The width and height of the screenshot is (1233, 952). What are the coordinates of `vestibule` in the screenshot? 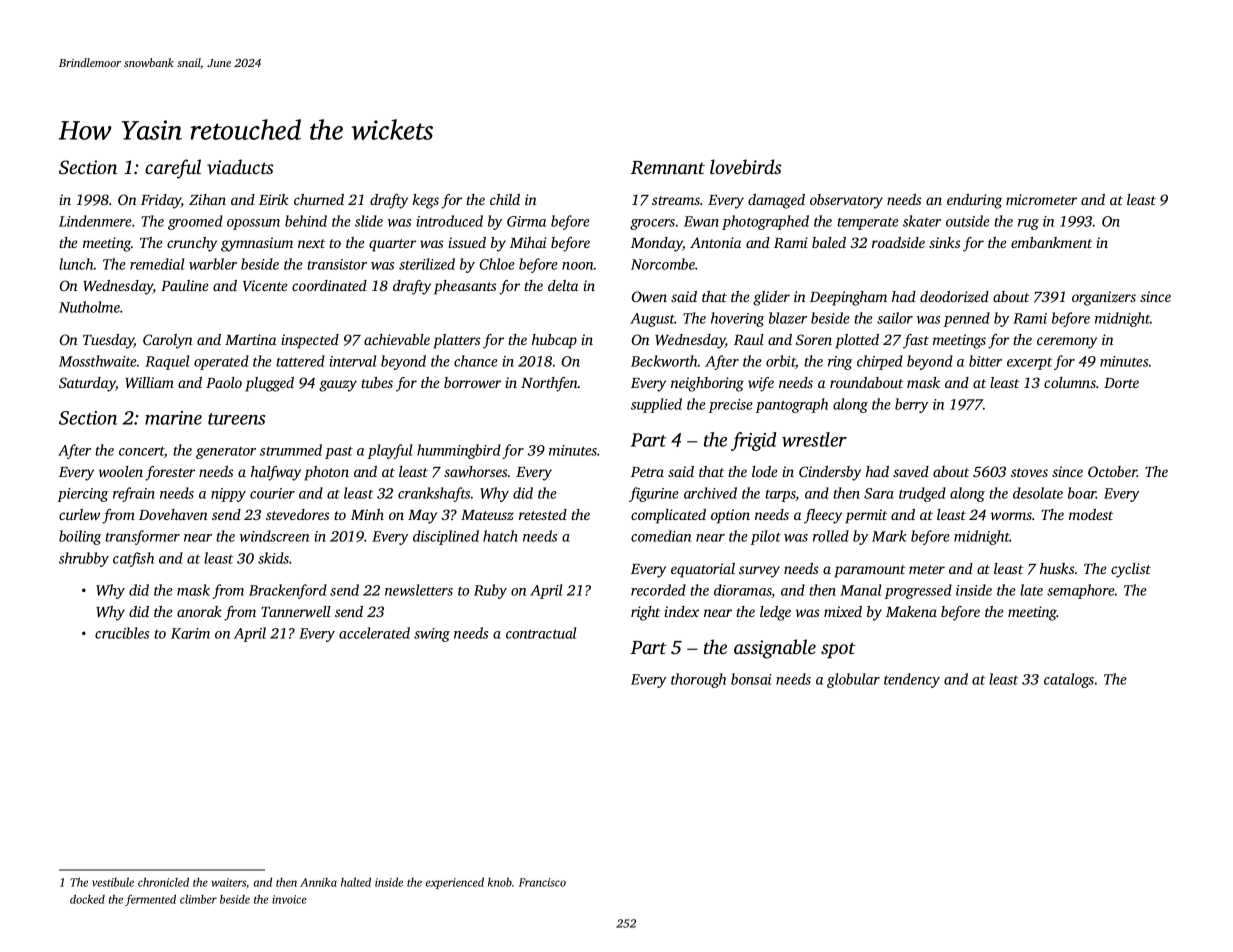 It's located at (113, 882).
